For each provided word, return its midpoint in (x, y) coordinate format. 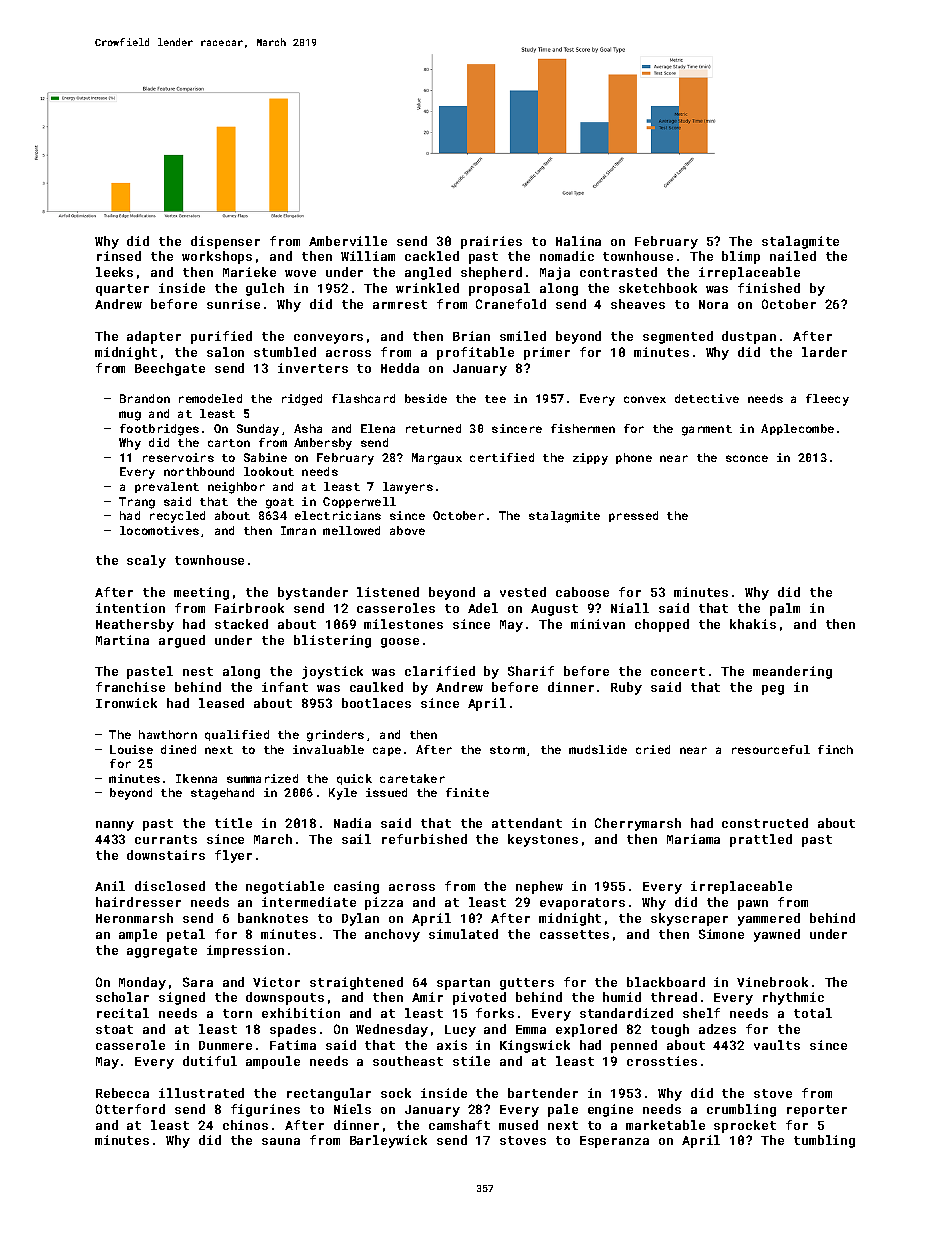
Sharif (531, 671)
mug (130, 416)
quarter (122, 290)
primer (547, 353)
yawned (777, 935)
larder (824, 352)
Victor (276, 982)
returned (433, 428)
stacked (241, 624)
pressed (633, 516)
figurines (265, 1110)
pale (563, 1110)
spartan (463, 984)
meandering (792, 672)
